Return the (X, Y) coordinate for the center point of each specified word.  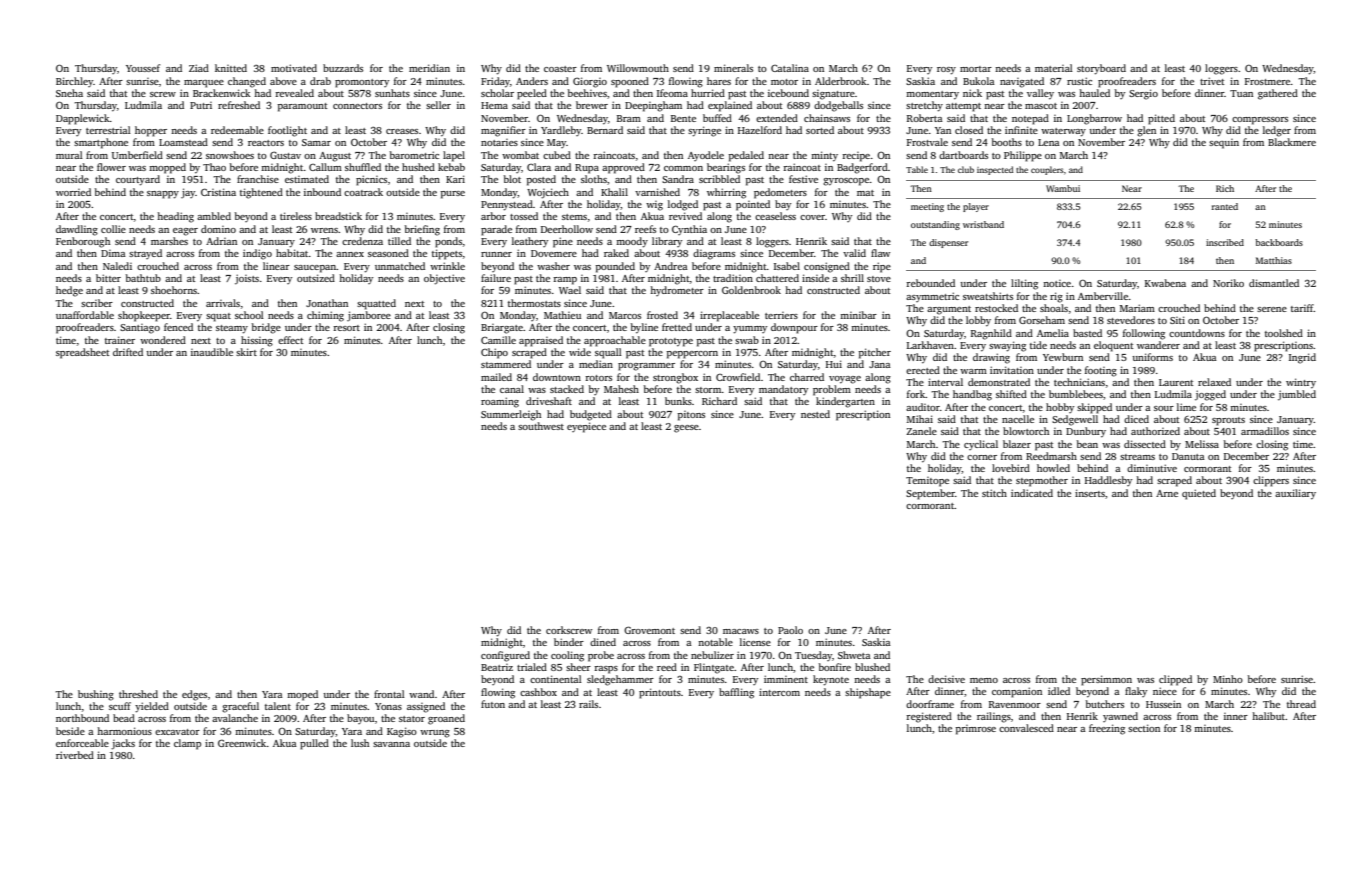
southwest (541, 426)
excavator (177, 732)
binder (569, 642)
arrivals (223, 303)
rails (588, 704)
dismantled (1274, 283)
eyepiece (586, 427)
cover (812, 217)
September (930, 494)
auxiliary (1295, 494)
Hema (494, 105)
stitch (994, 493)
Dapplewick (83, 119)
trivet (1212, 81)
